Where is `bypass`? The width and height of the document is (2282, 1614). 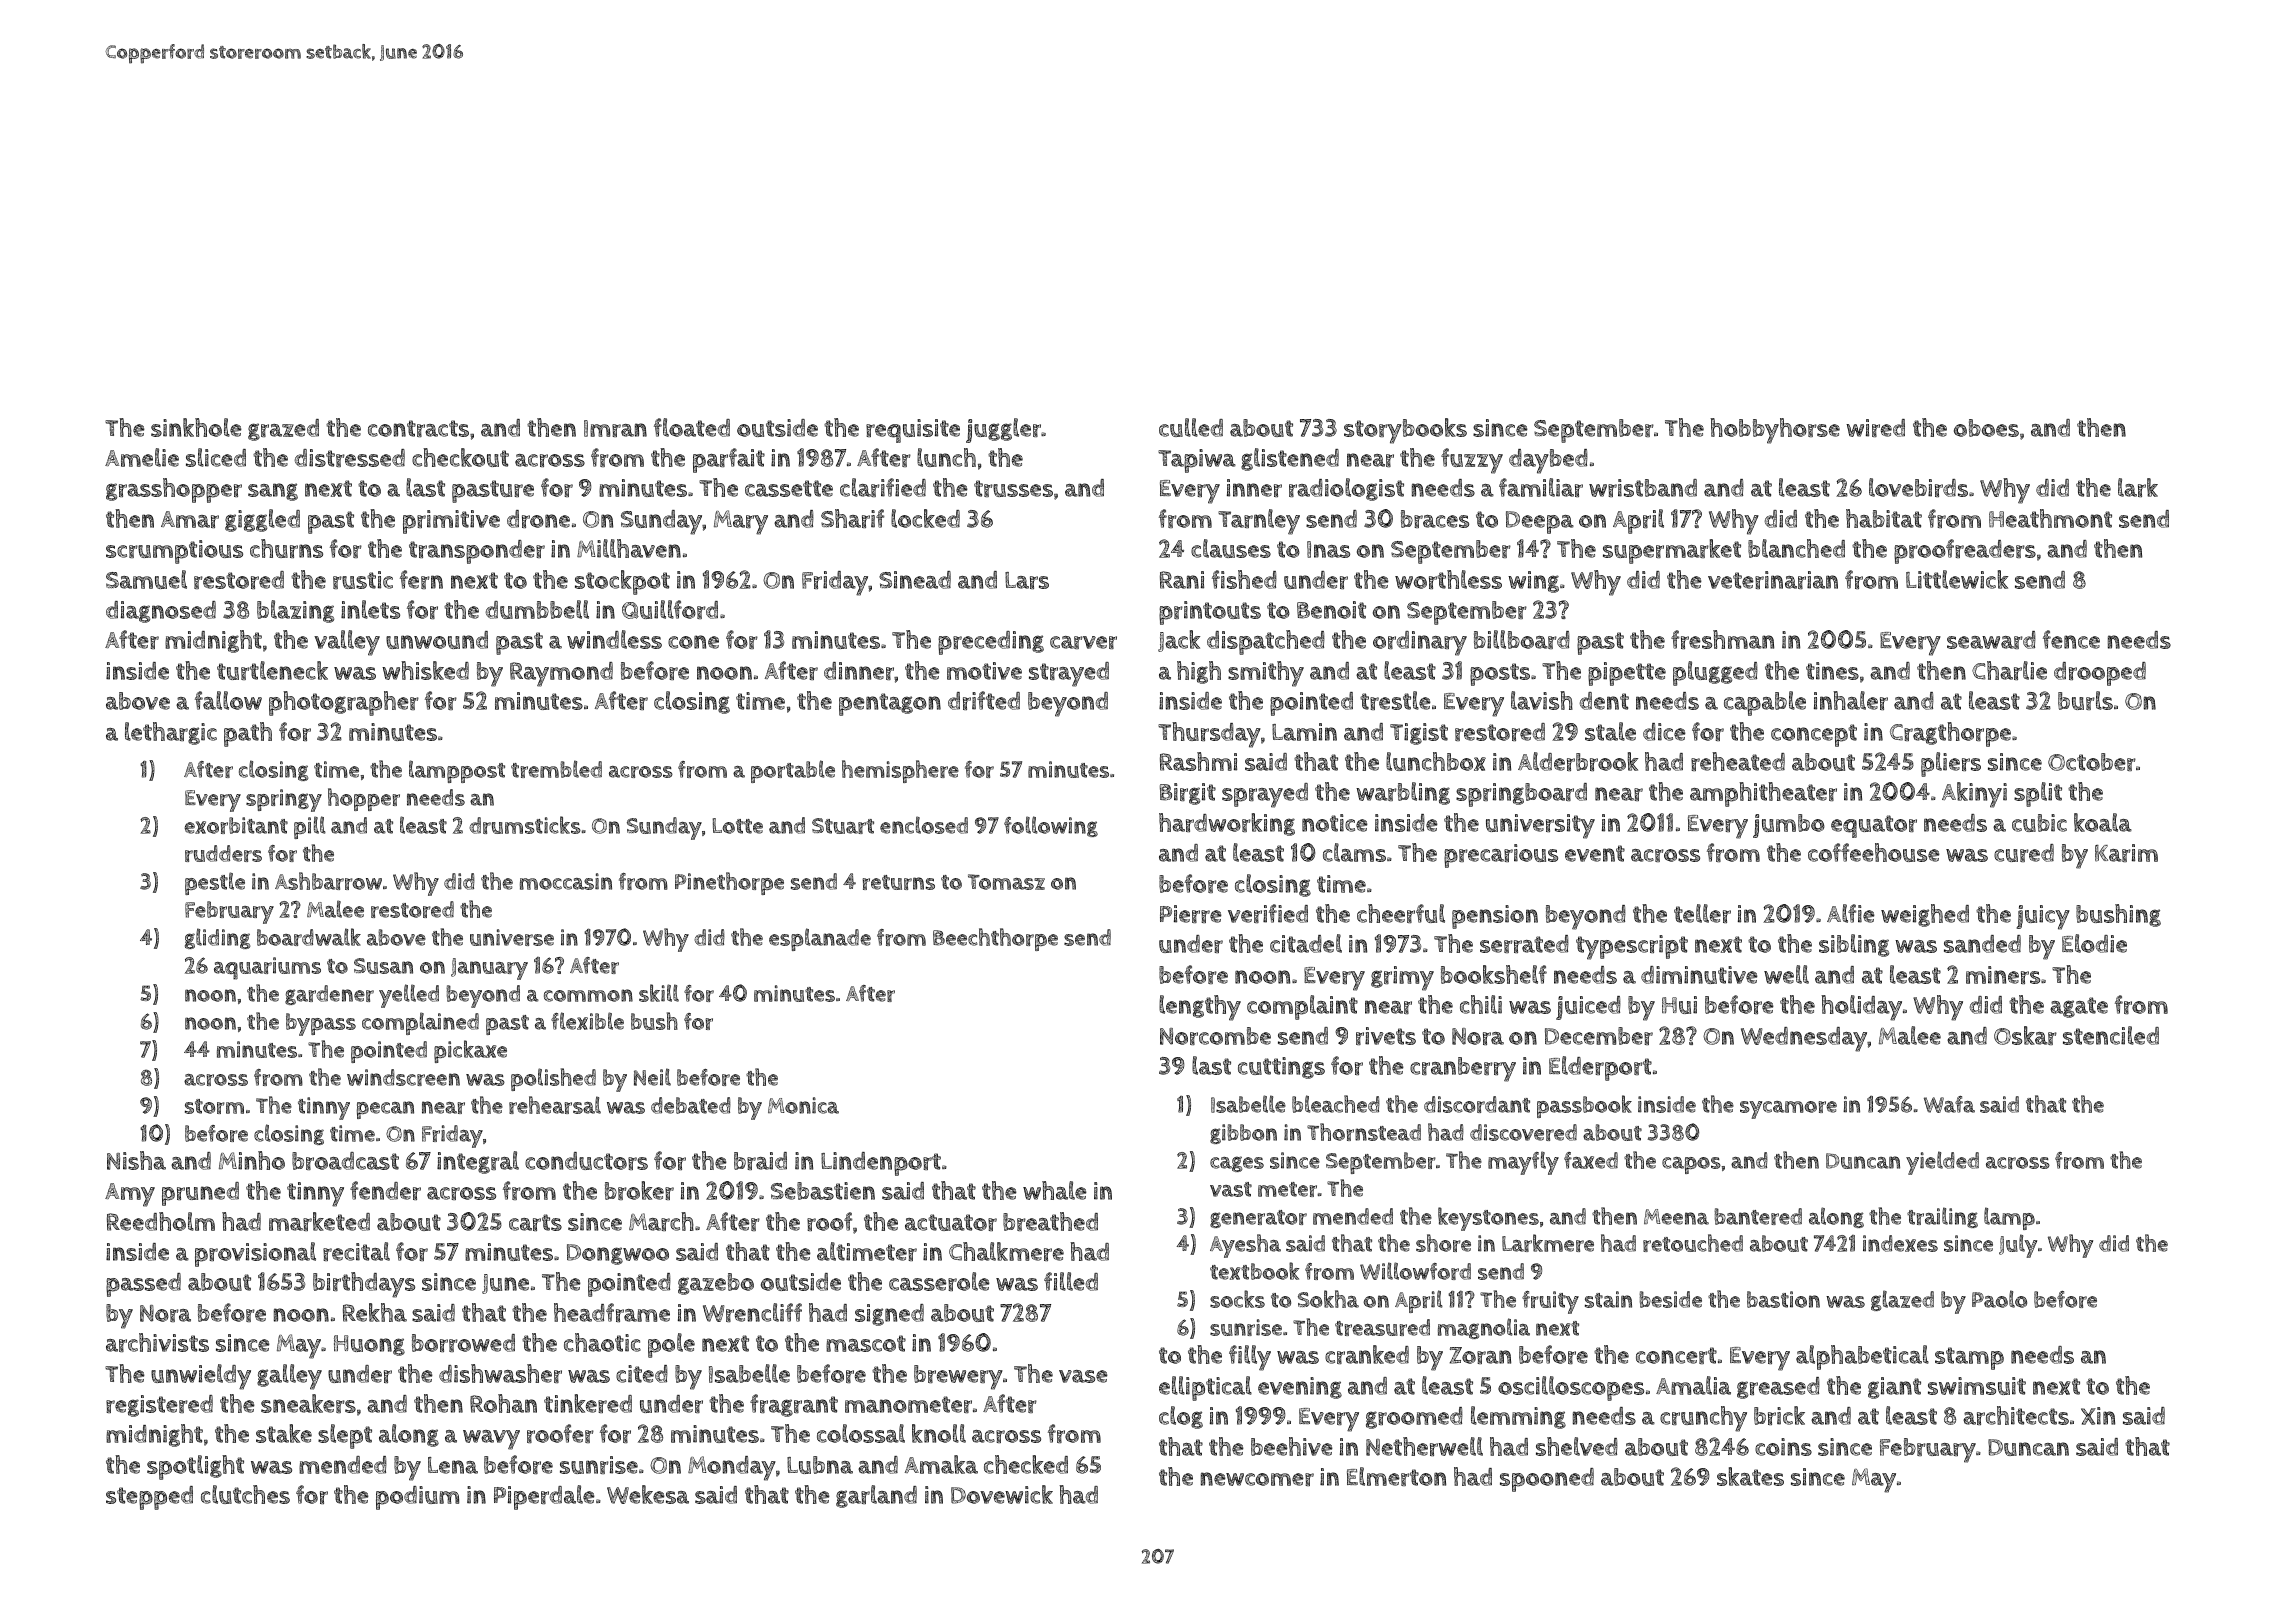
bypass is located at coordinates (321, 1024).
